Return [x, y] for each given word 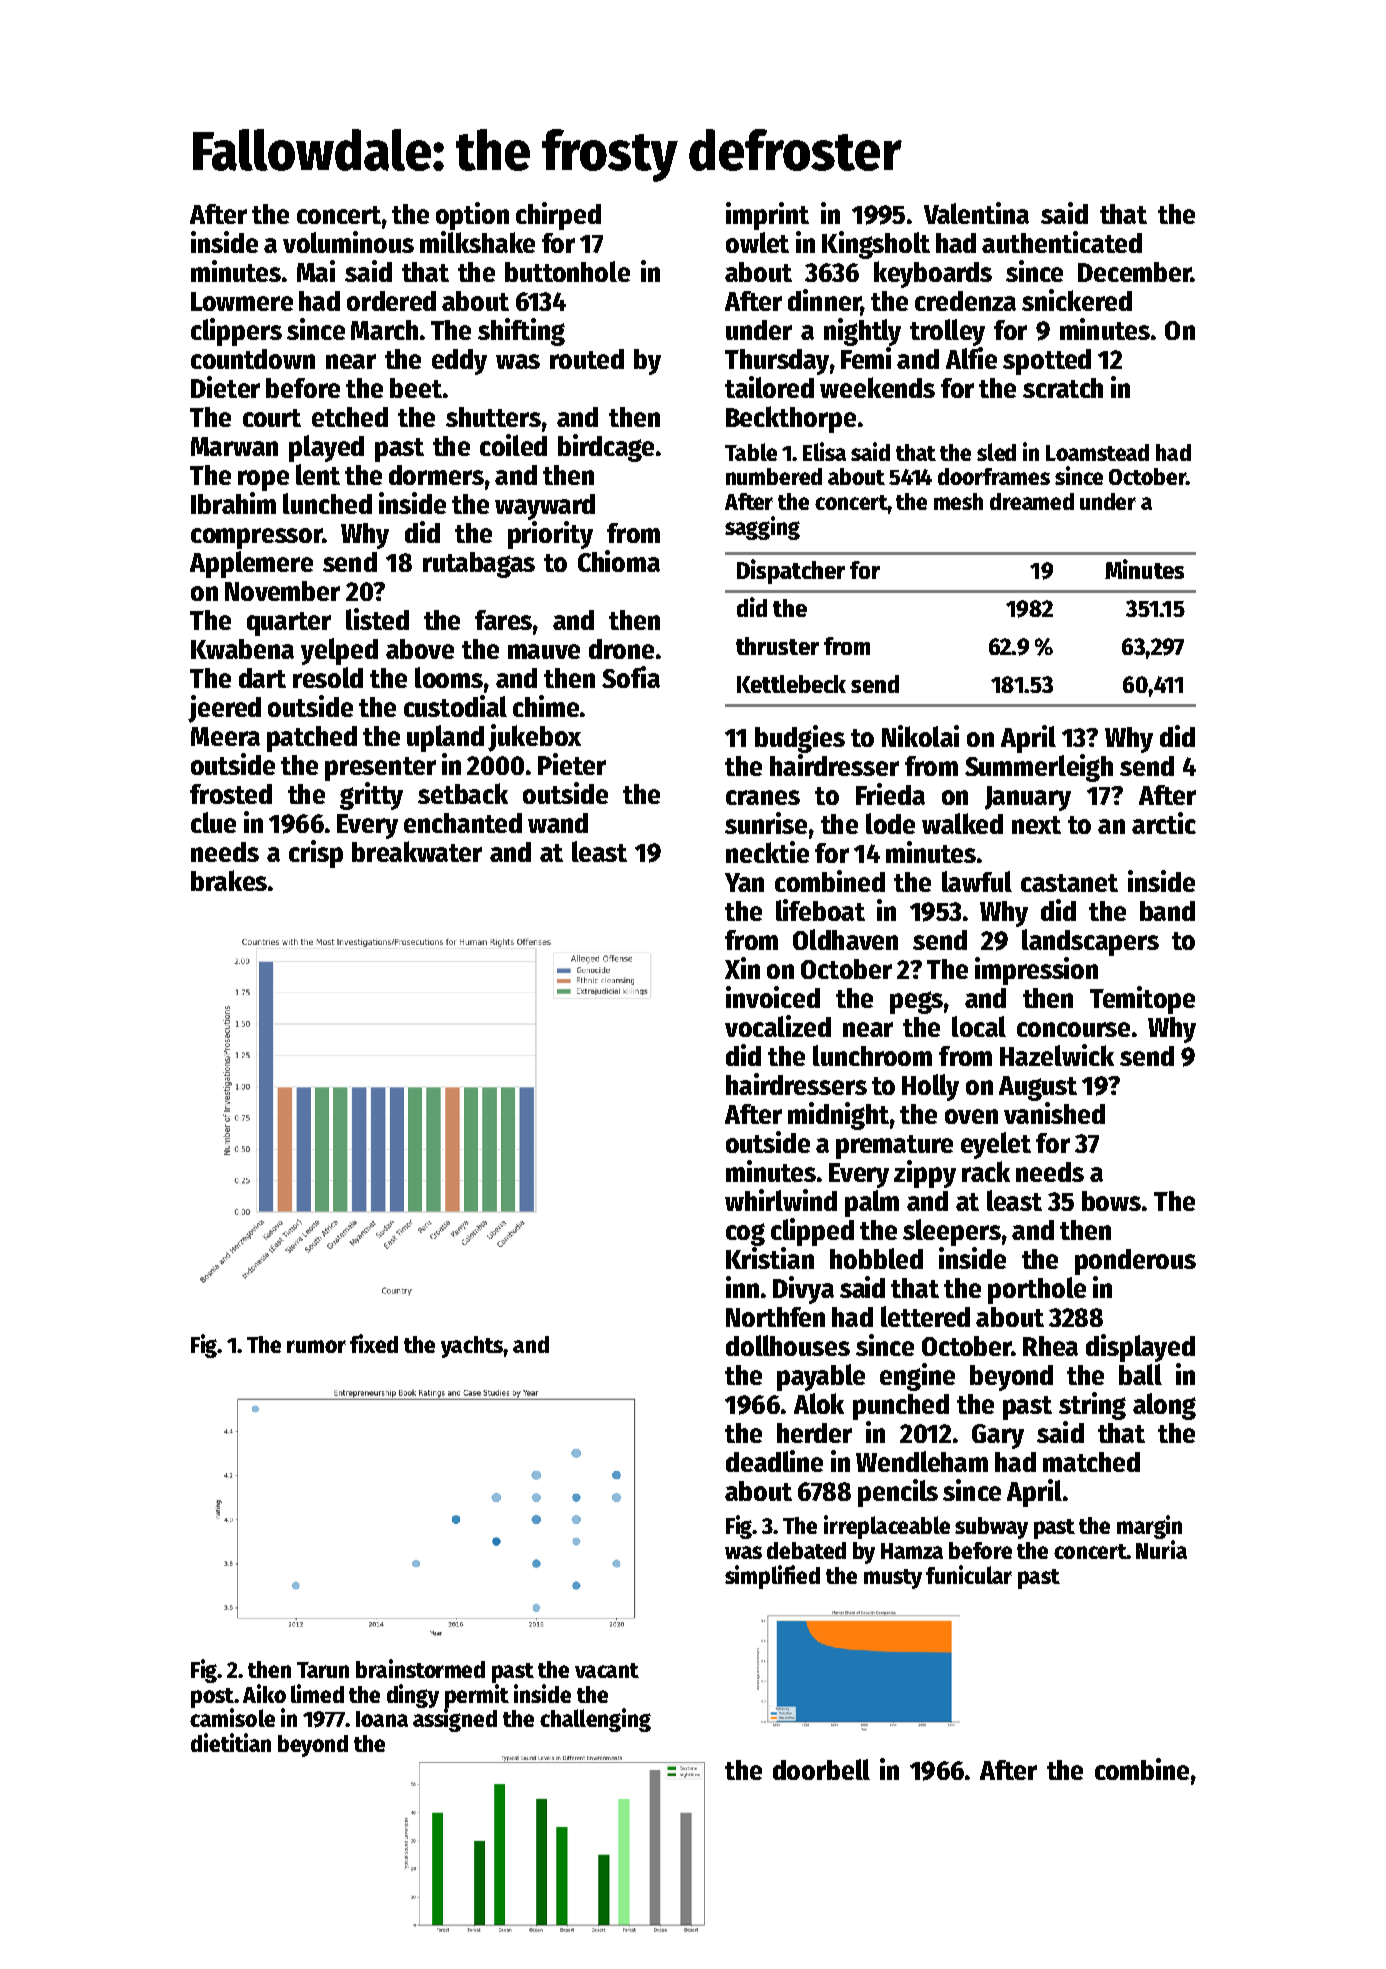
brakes [229, 880]
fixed [374, 1343]
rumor [316, 1346]
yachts [472, 1347]
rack [986, 1171]
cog [745, 1234]
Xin [742, 968]
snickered [1077, 300]
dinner [824, 301]
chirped [558, 216]
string [1092, 1406]
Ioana [382, 1719]
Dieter [225, 387]
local [979, 1026]
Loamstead [1097, 452]
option [472, 216]
